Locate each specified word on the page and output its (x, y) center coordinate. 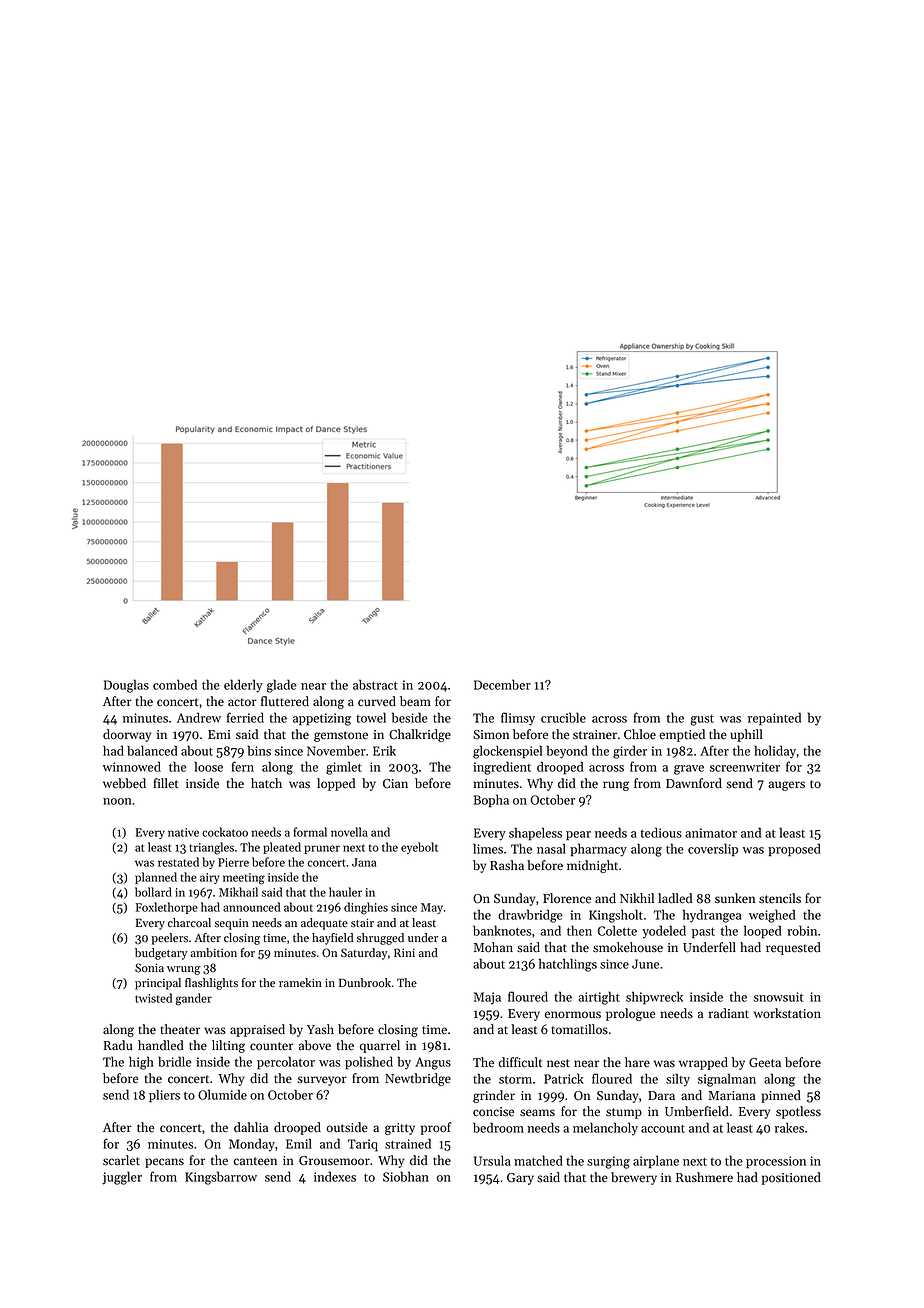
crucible (563, 717)
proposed (794, 850)
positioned (791, 1178)
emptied (682, 735)
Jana (364, 862)
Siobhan (406, 1176)
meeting (244, 879)
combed (175, 684)
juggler (122, 1178)
